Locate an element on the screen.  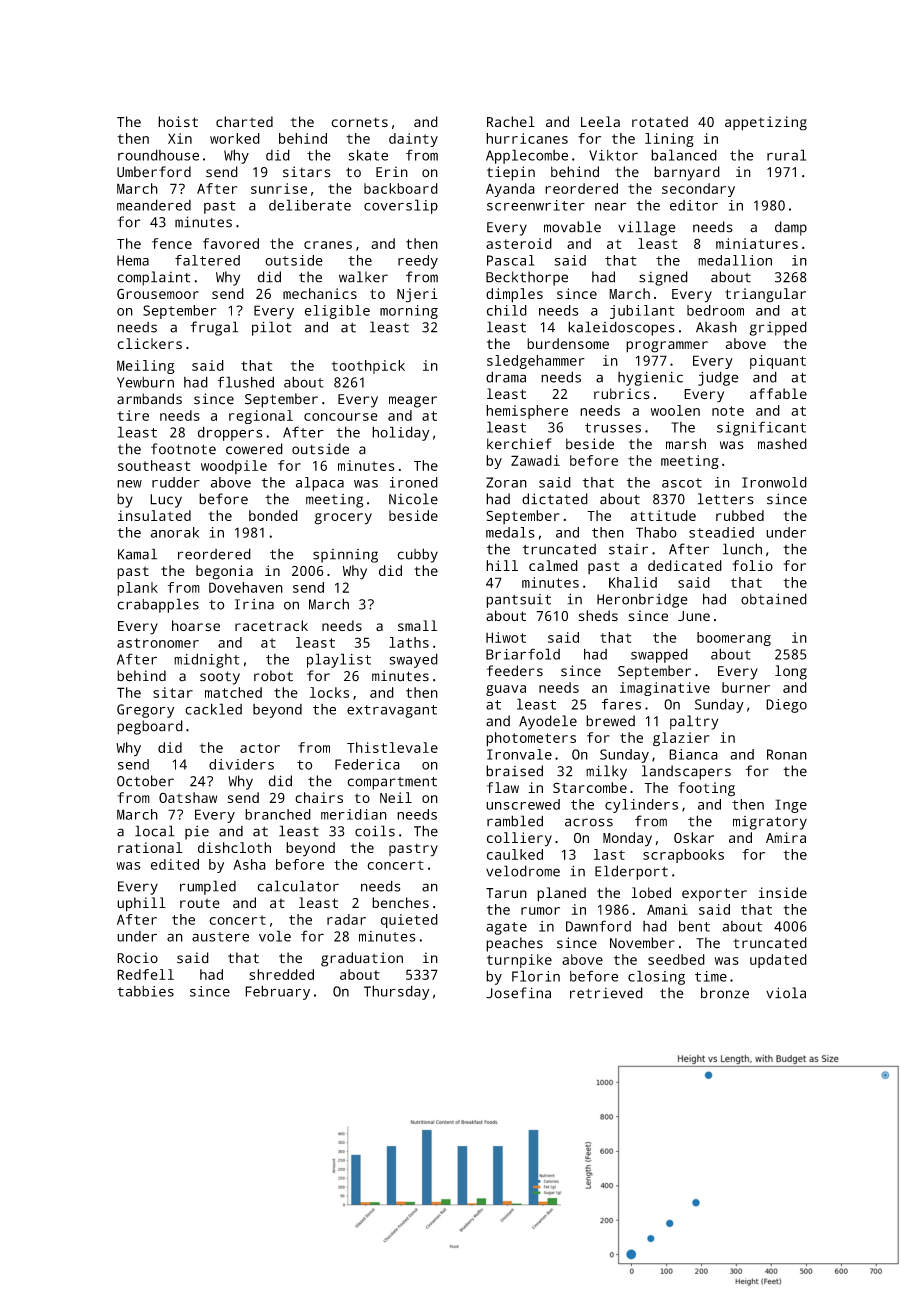
new is located at coordinates (129, 484).
